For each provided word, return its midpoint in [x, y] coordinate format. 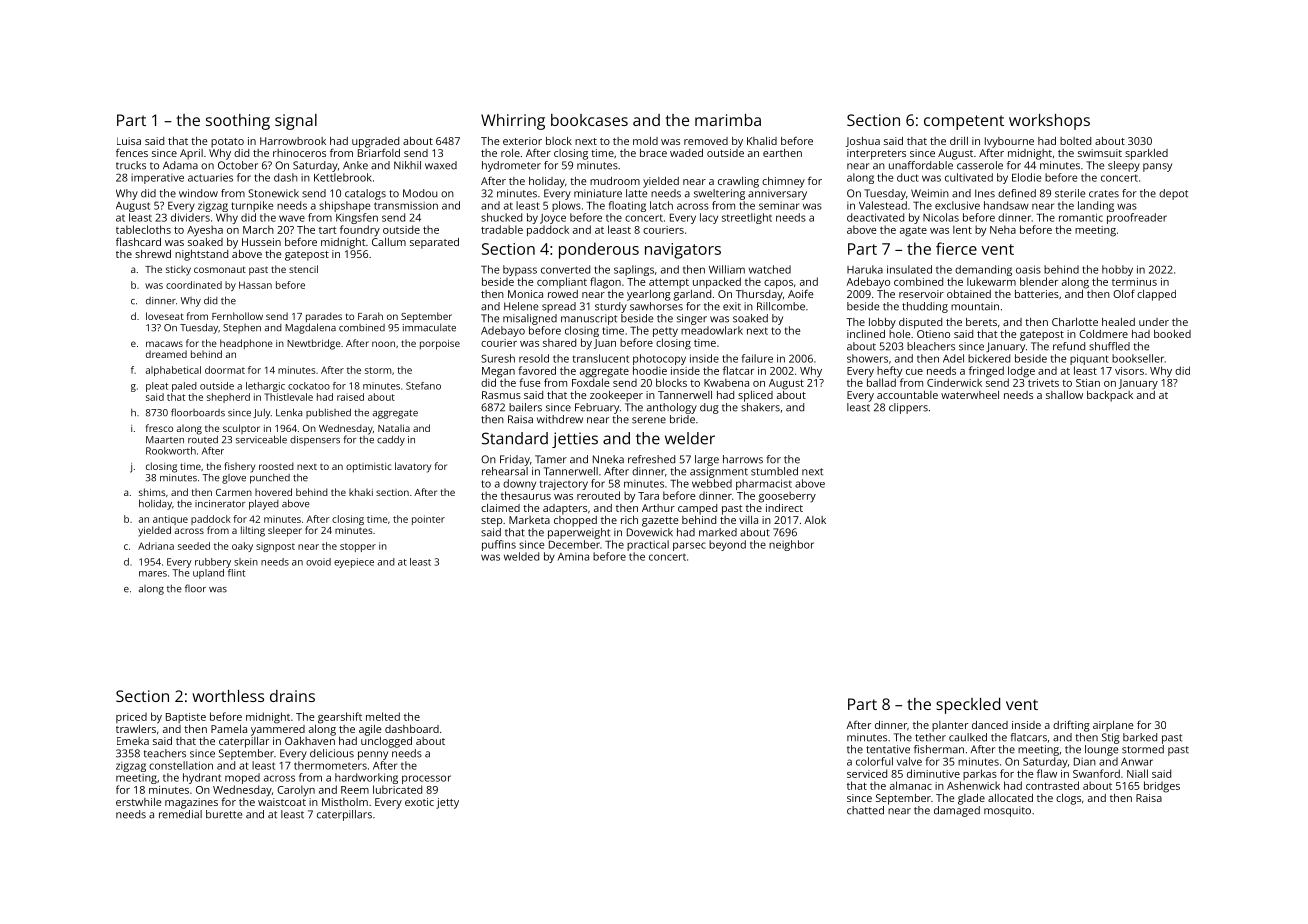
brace [653, 153]
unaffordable [921, 165]
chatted [865, 810]
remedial [180, 814]
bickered [989, 358]
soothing [238, 122]
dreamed [166, 354]
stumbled [774, 471]
